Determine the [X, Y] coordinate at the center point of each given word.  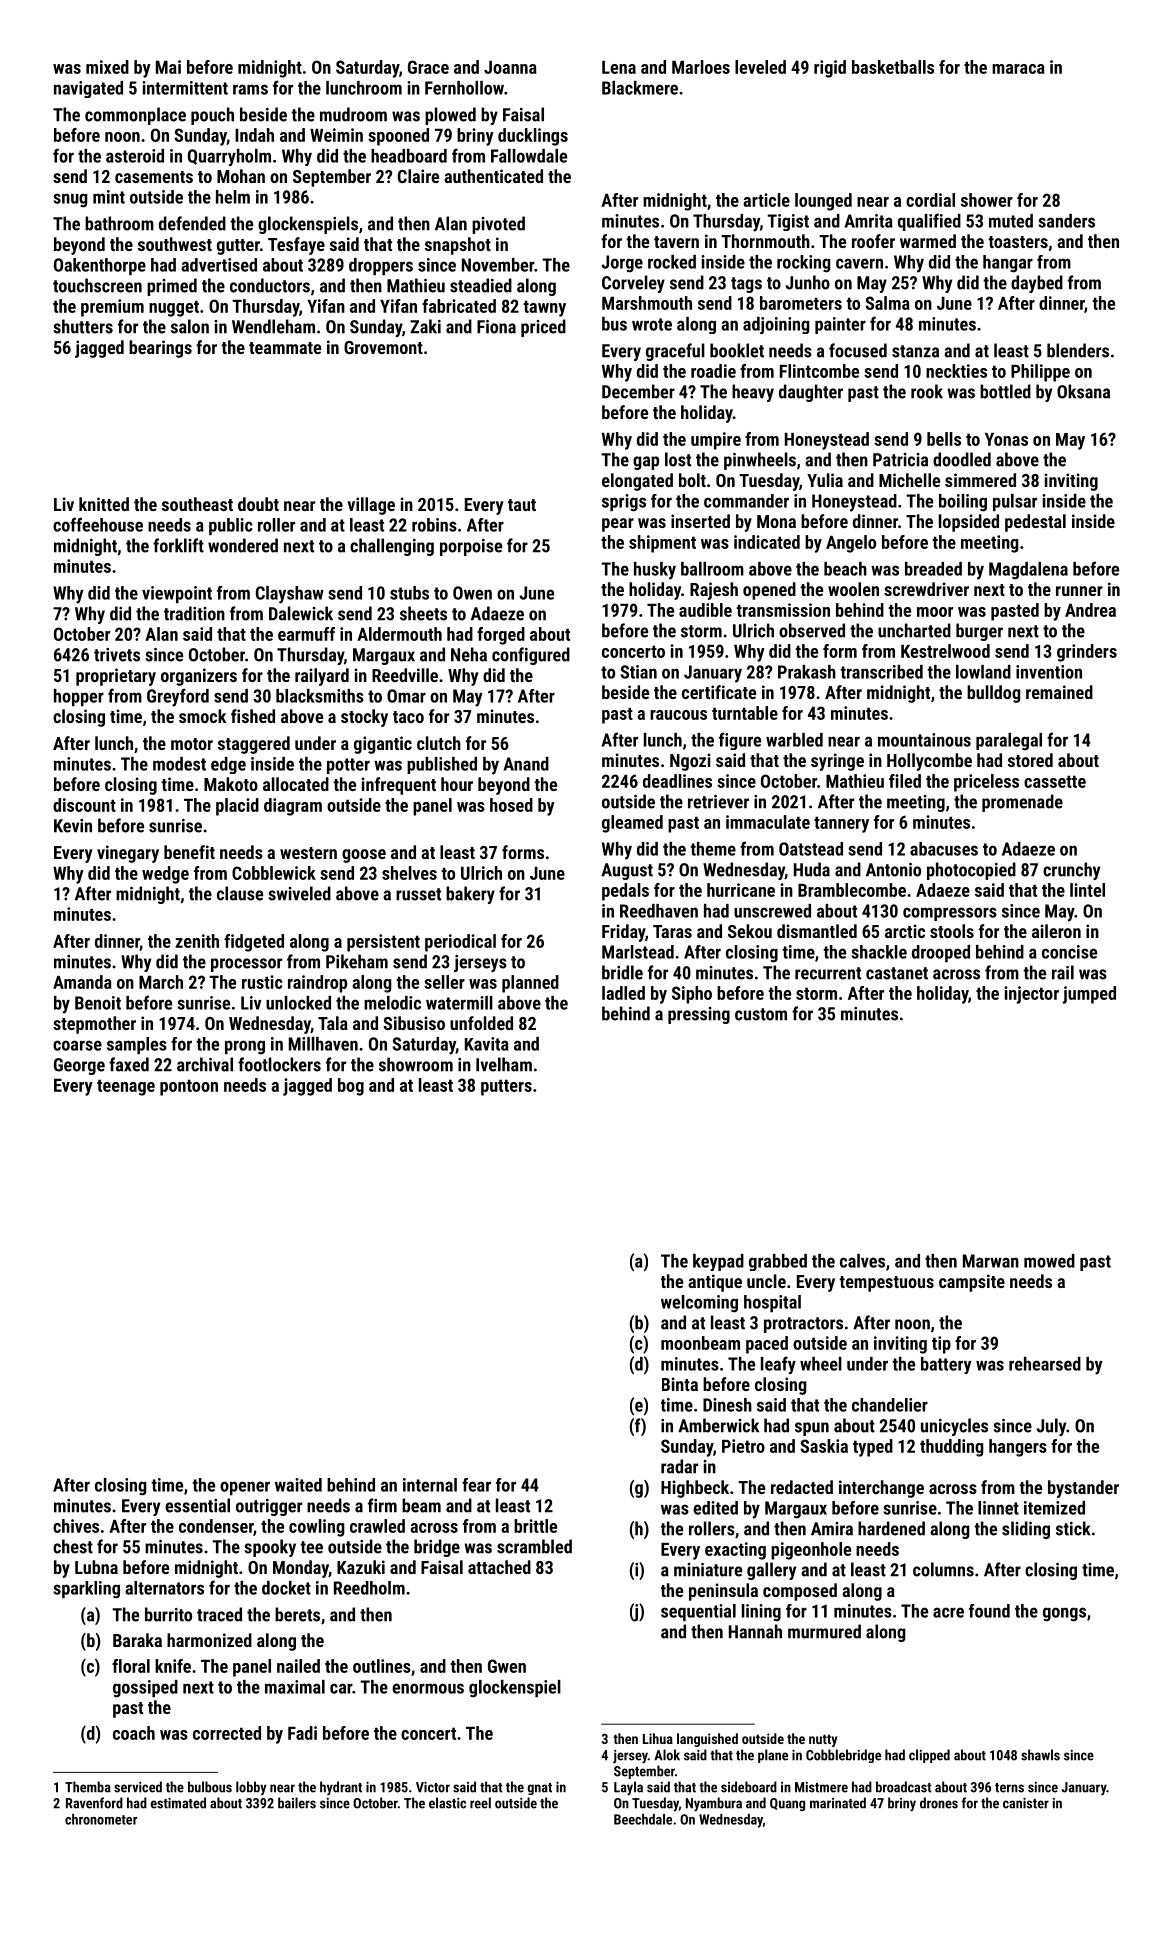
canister [1026, 1803]
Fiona [496, 327]
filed [905, 781]
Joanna [510, 67]
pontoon [189, 1087]
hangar [1008, 264]
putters [506, 1087]
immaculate [768, 822]
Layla [628, 1788]
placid [237, 807]
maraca [1018, 69]
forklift [178, 545]
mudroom [353, 114]
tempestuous [886, 1284]
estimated [178, 1803]
